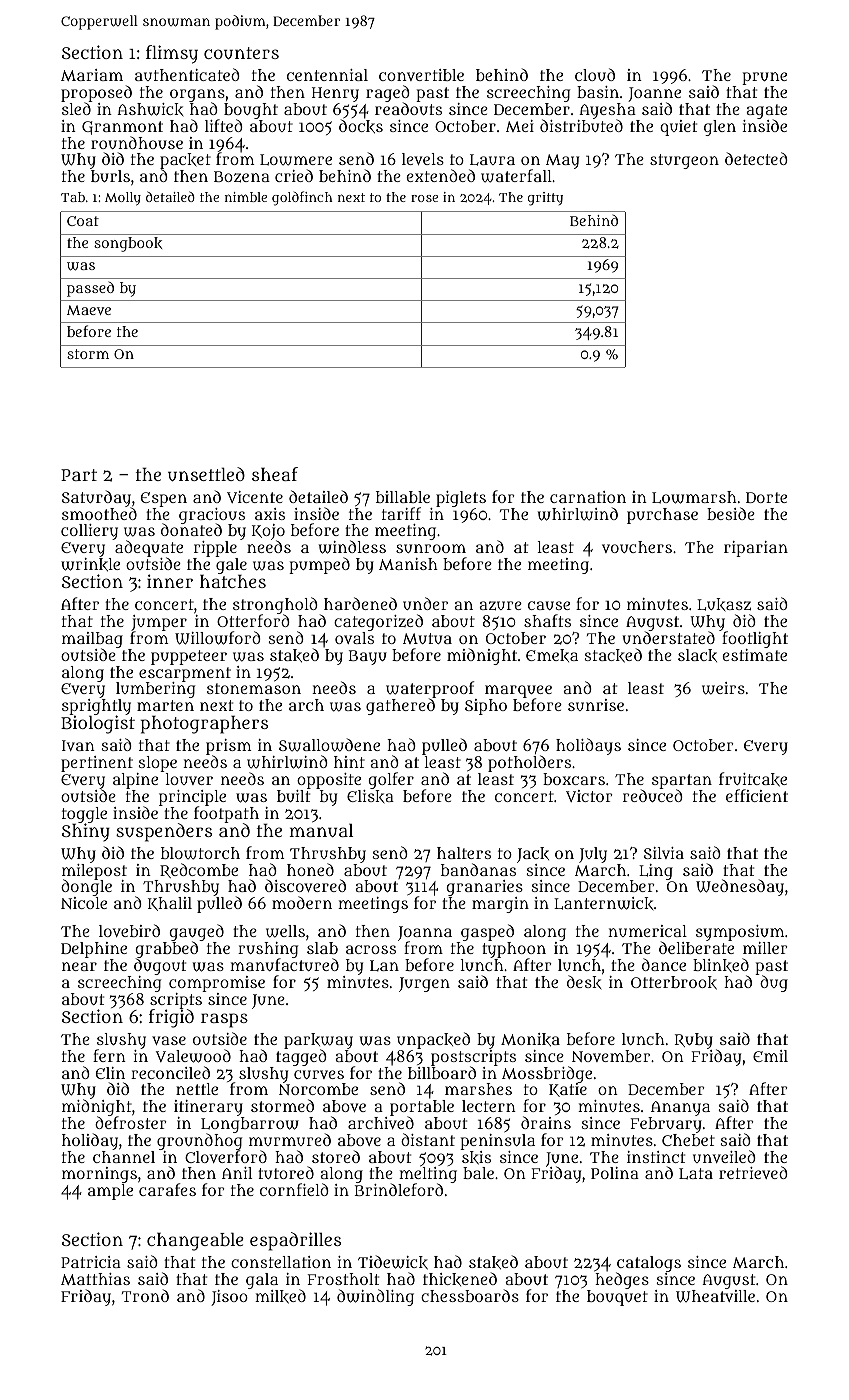 This screenshot has height=1400, width=849. I want to click on mornings, so click(99, 1175).
